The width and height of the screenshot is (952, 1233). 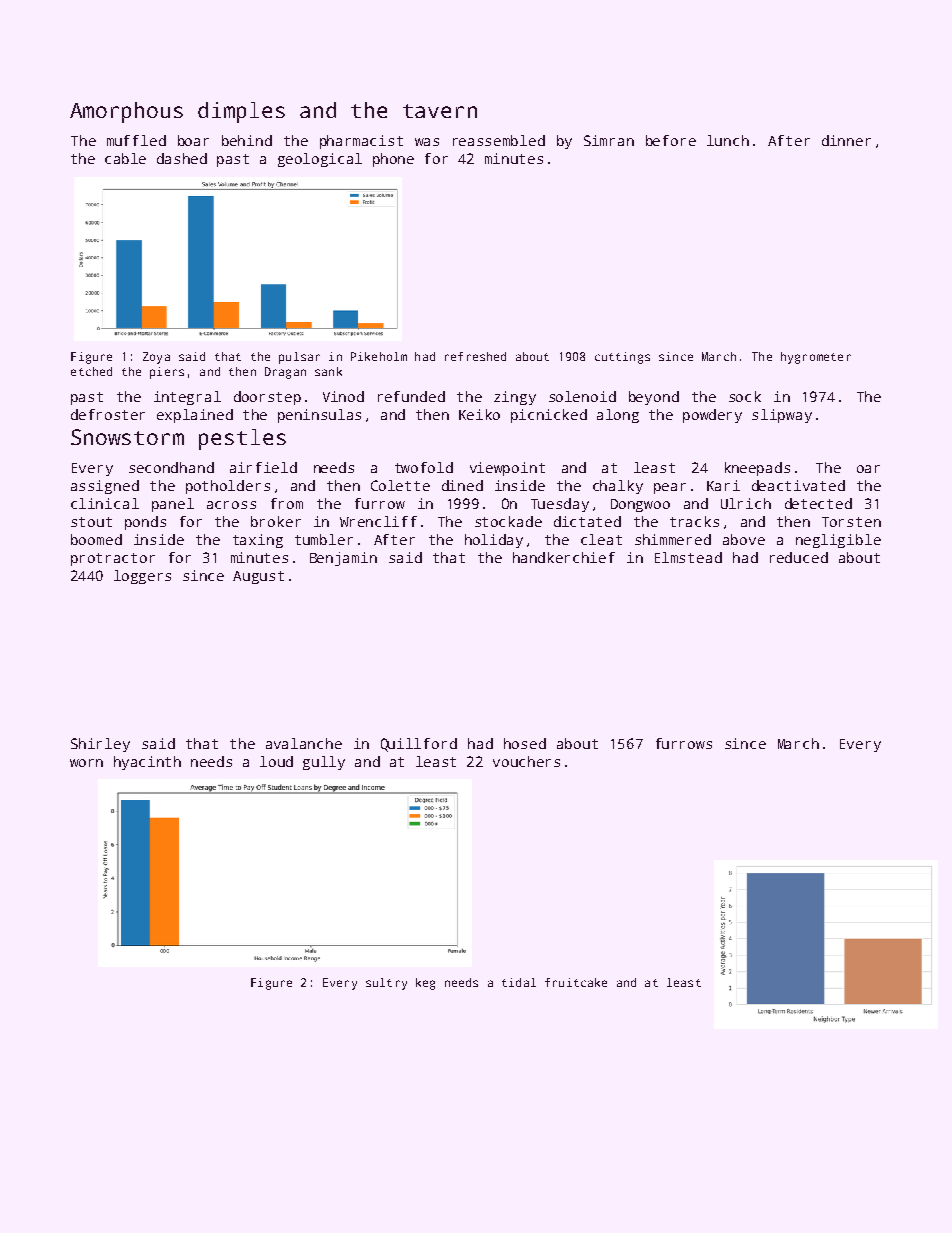 What do you see at coordinates (241, 112) in the screenshot?
I see `dimples` at bounding box center [241, 112].
